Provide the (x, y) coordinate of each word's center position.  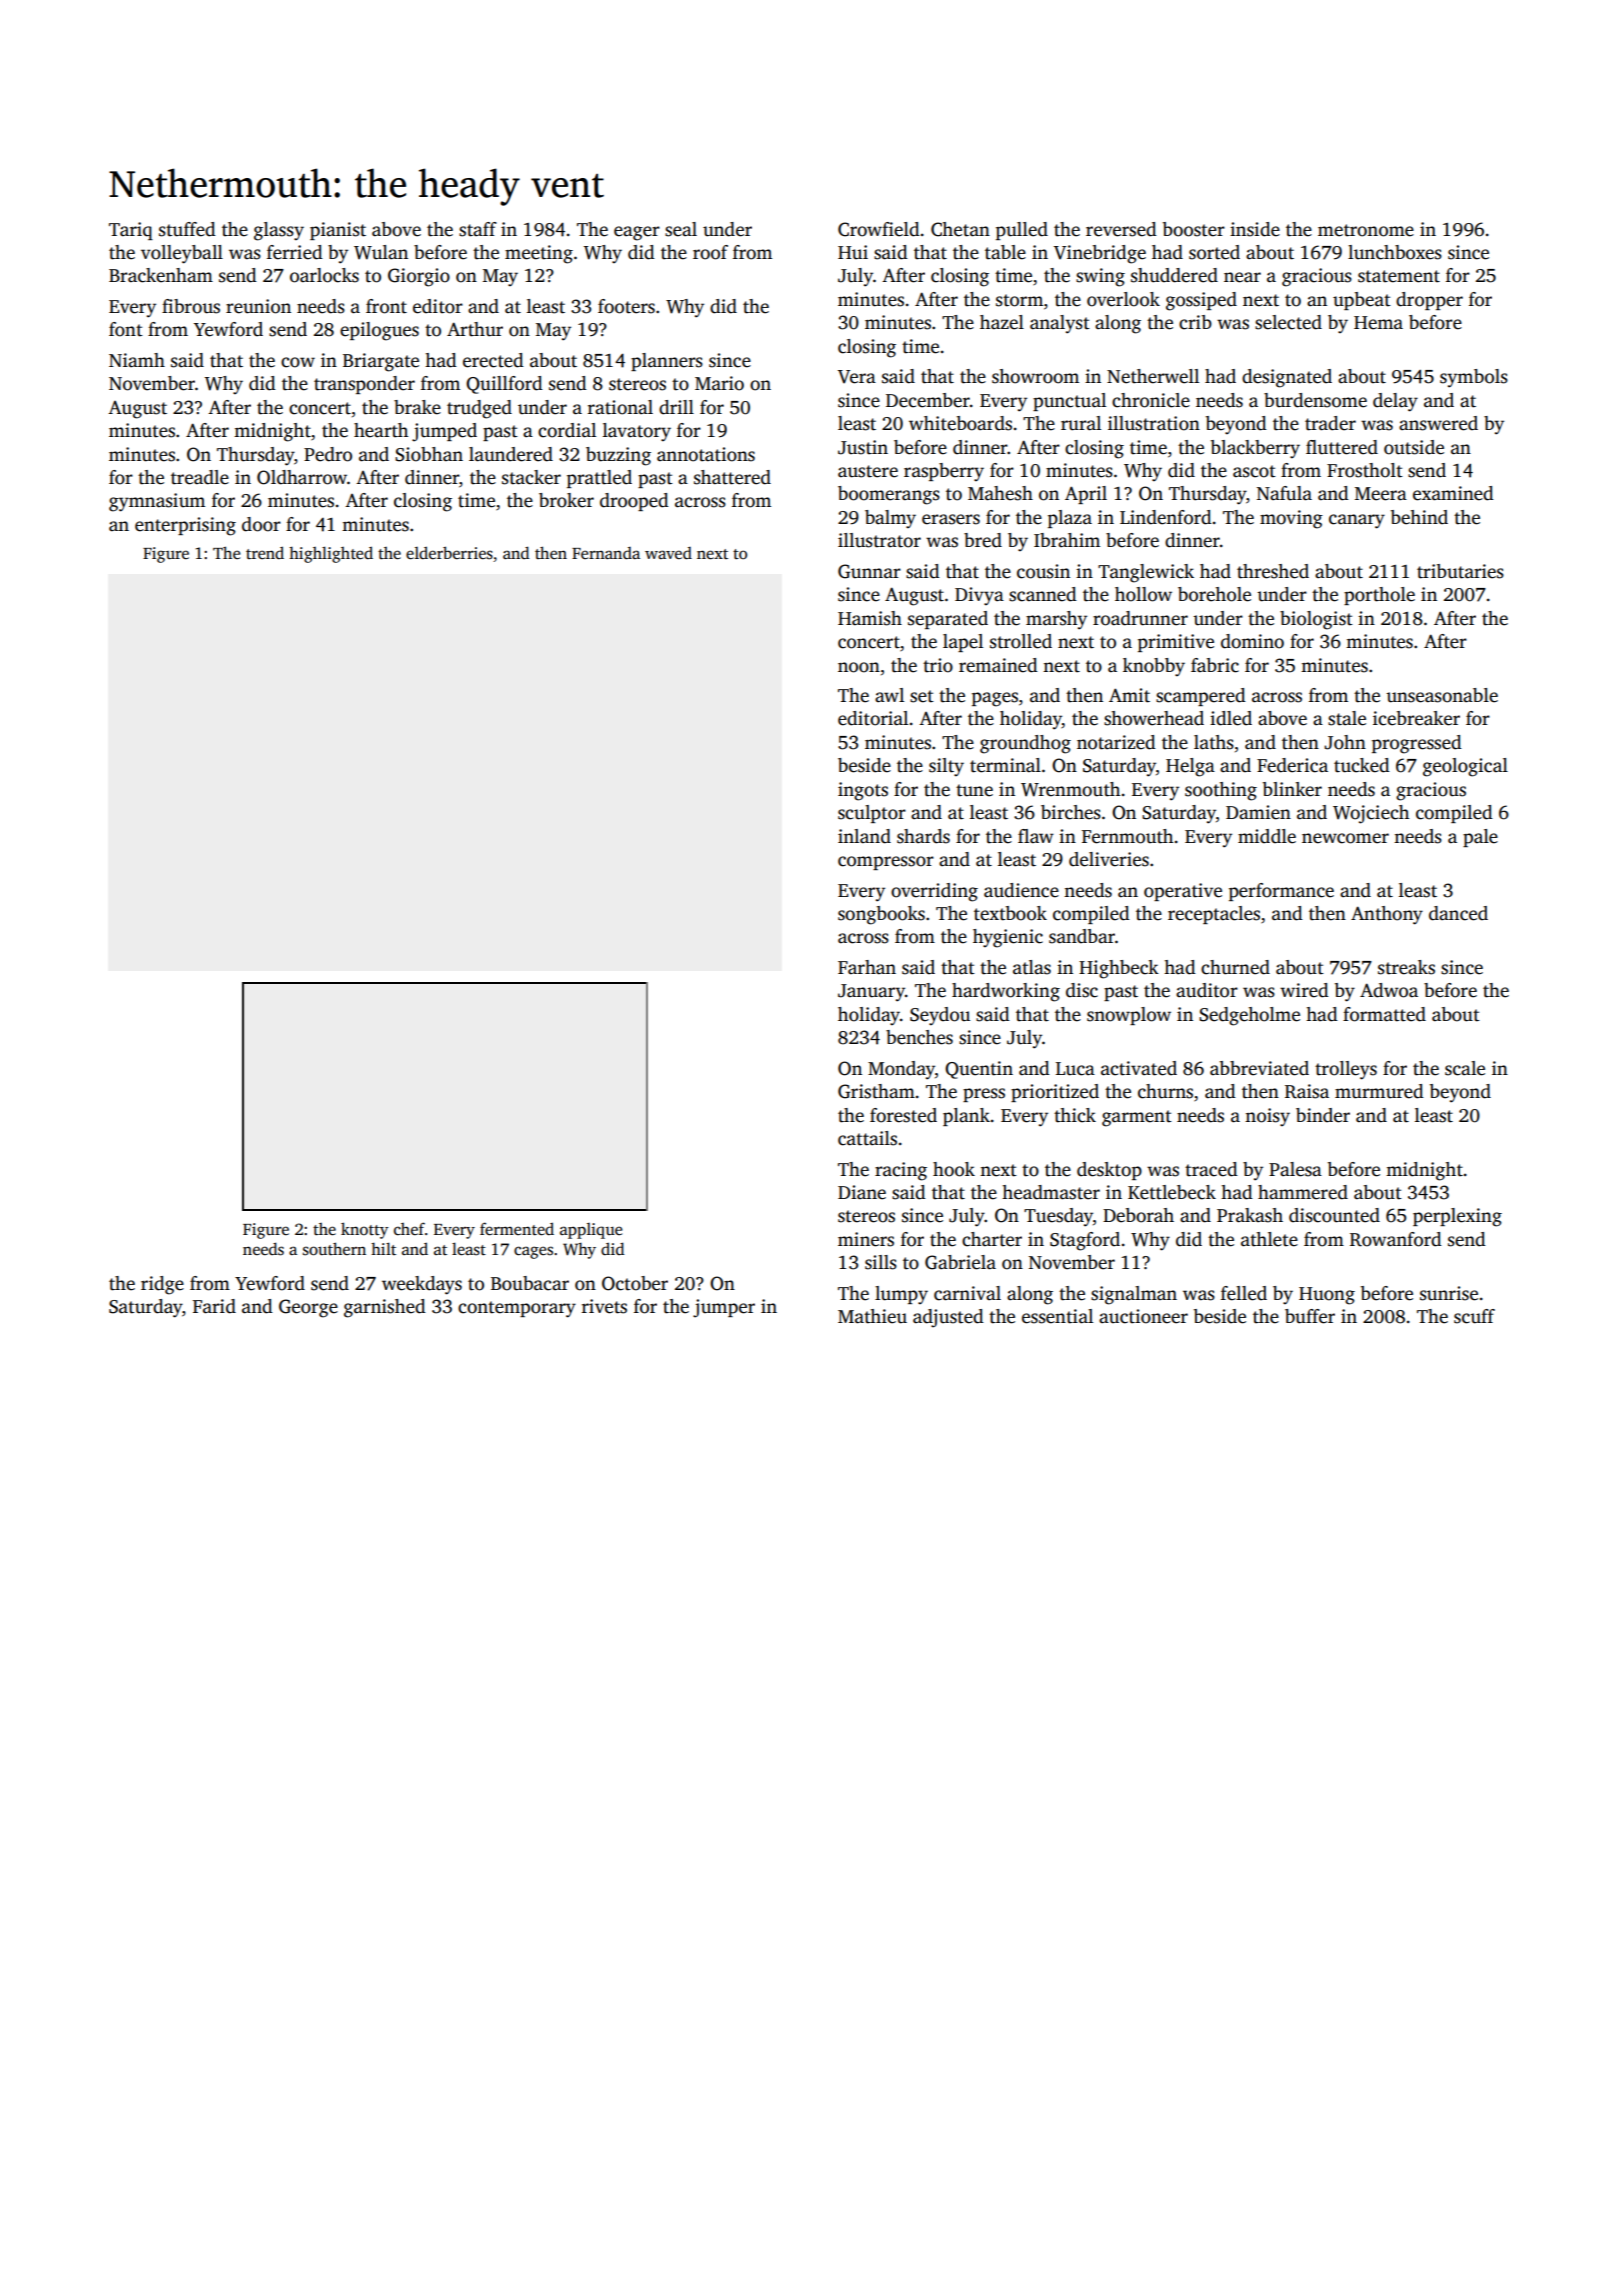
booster (1194, 229)
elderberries (449, 553)
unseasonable (1442, 695)
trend (265, 552)
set (922, 696)
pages (995, 699)
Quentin (979, 1070)
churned (1235, 967)
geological (1465, 767)
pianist (338, 231)
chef (409, 1229)
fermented (517, 1229)
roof (710, 252)
